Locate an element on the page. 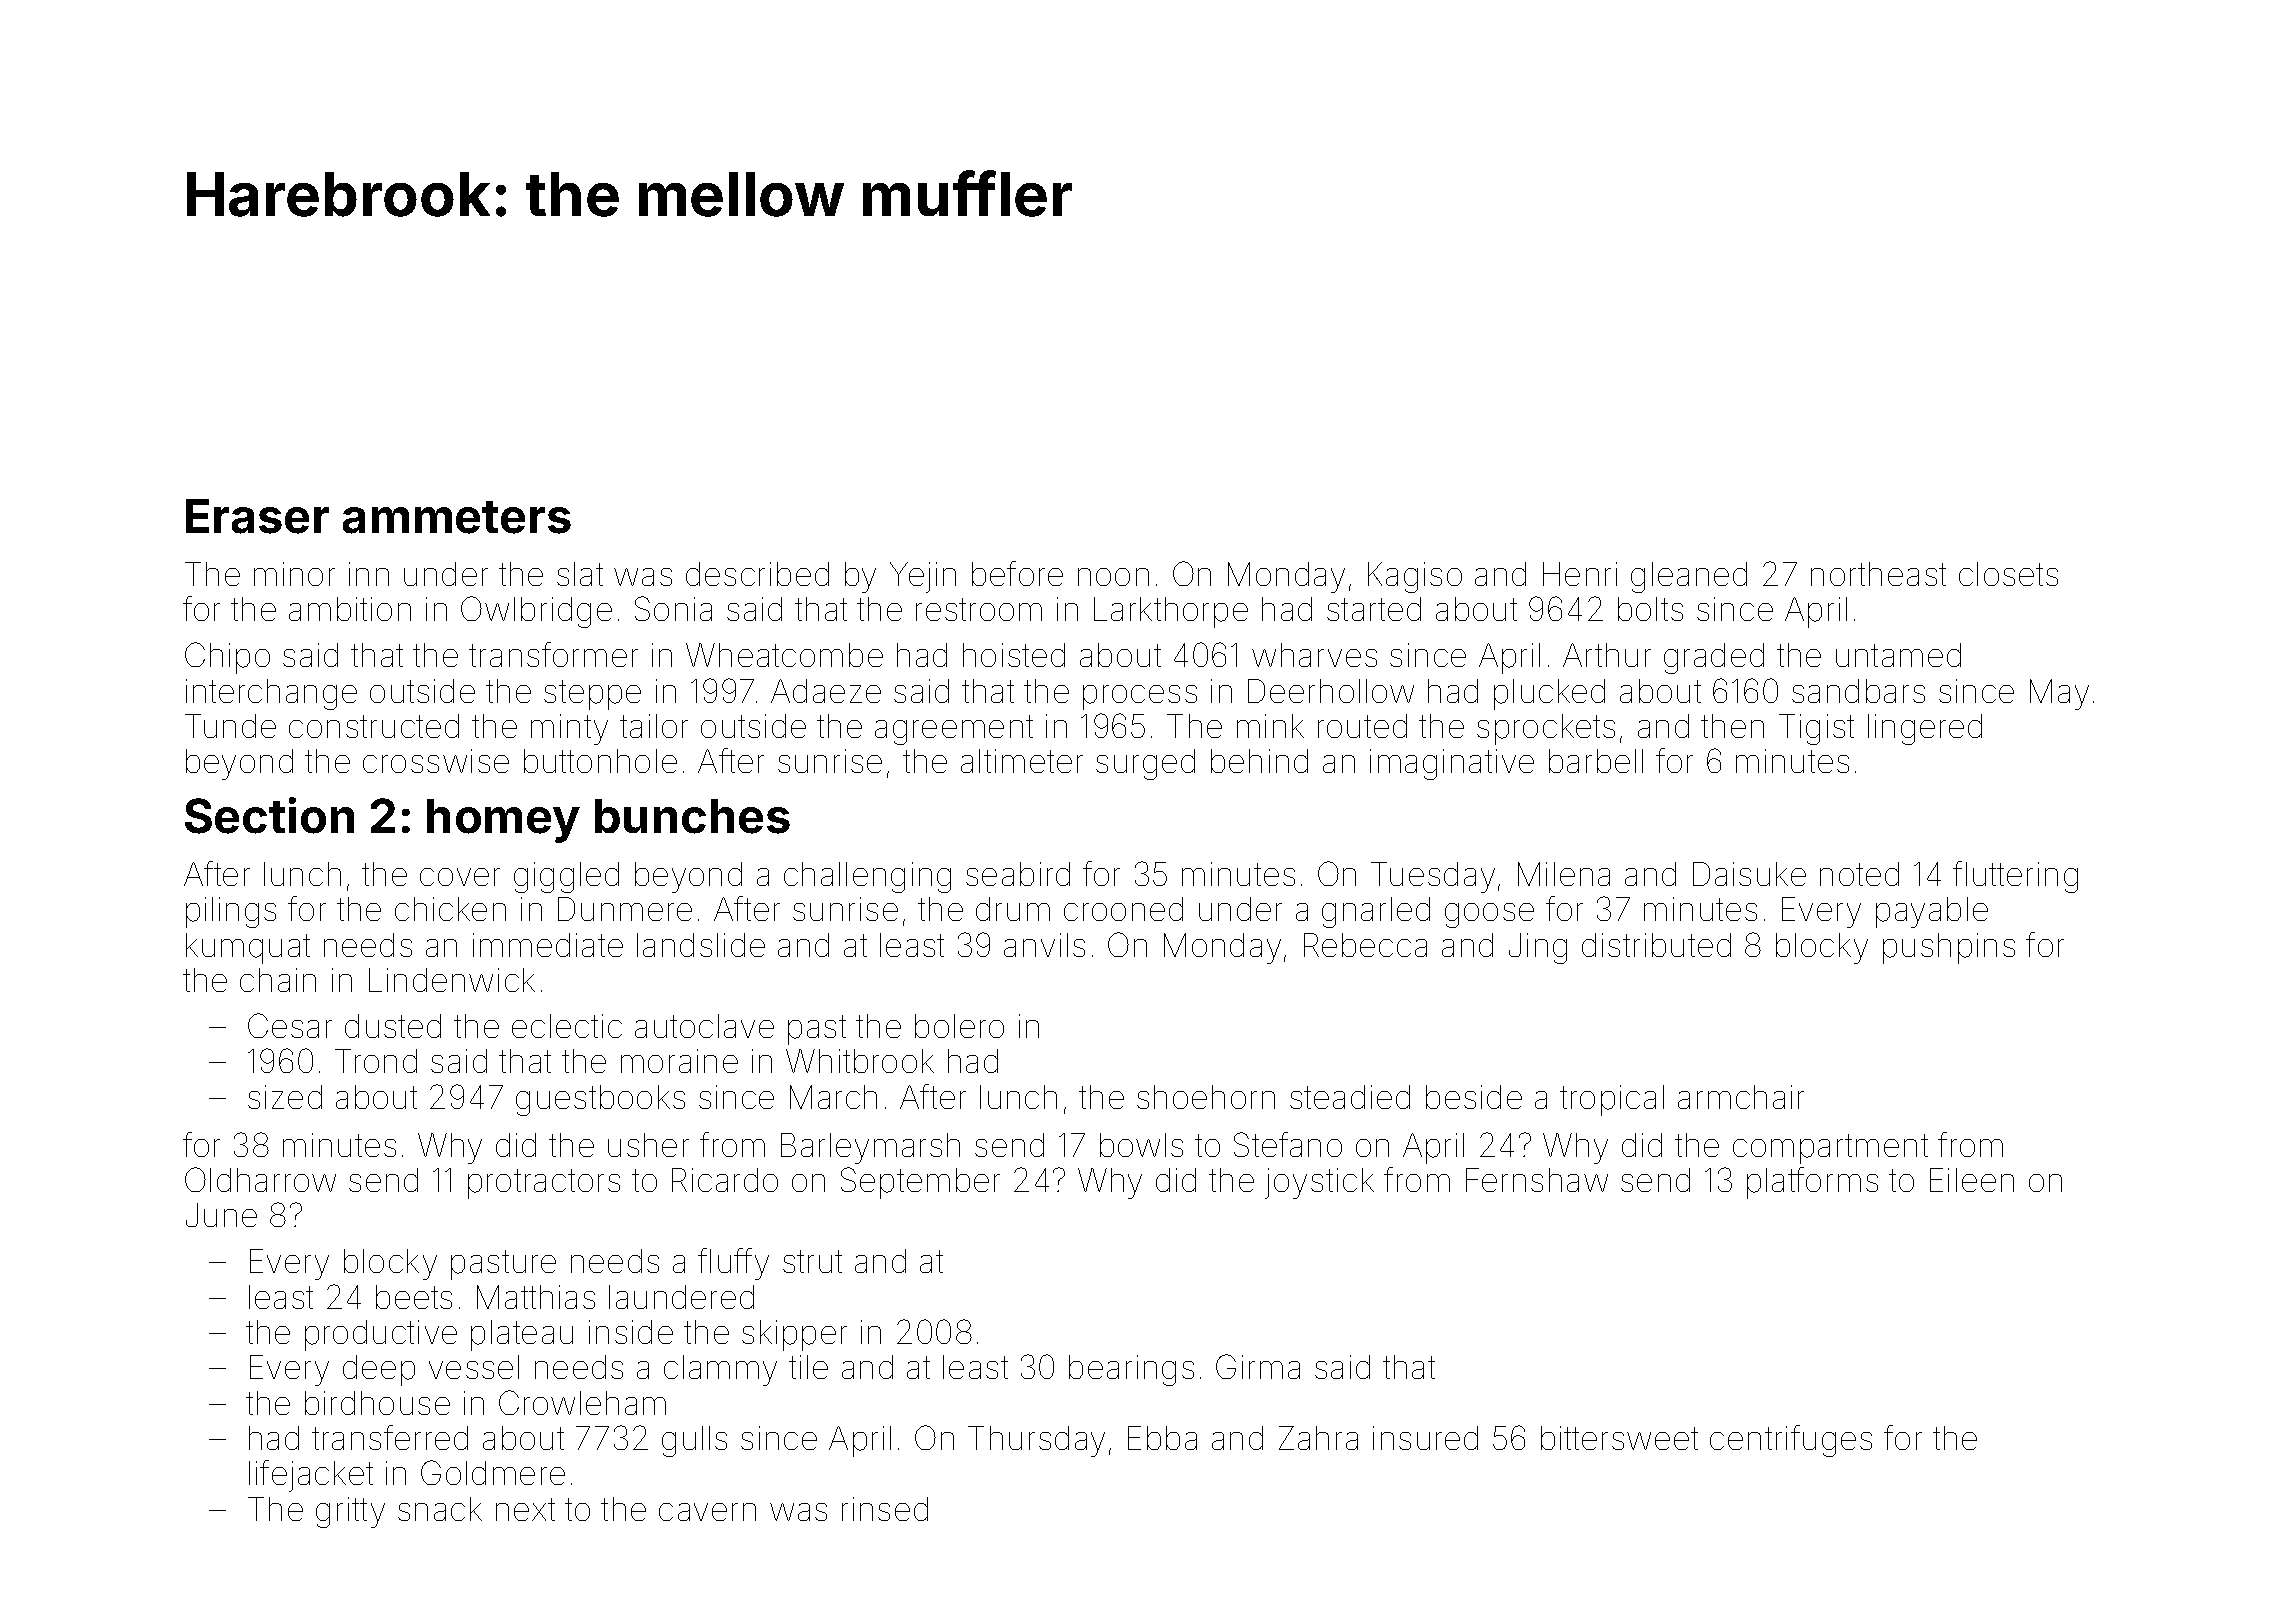 The width and height of the page is (2292, 1620). ammeters is located at coordinates (457, 517).
